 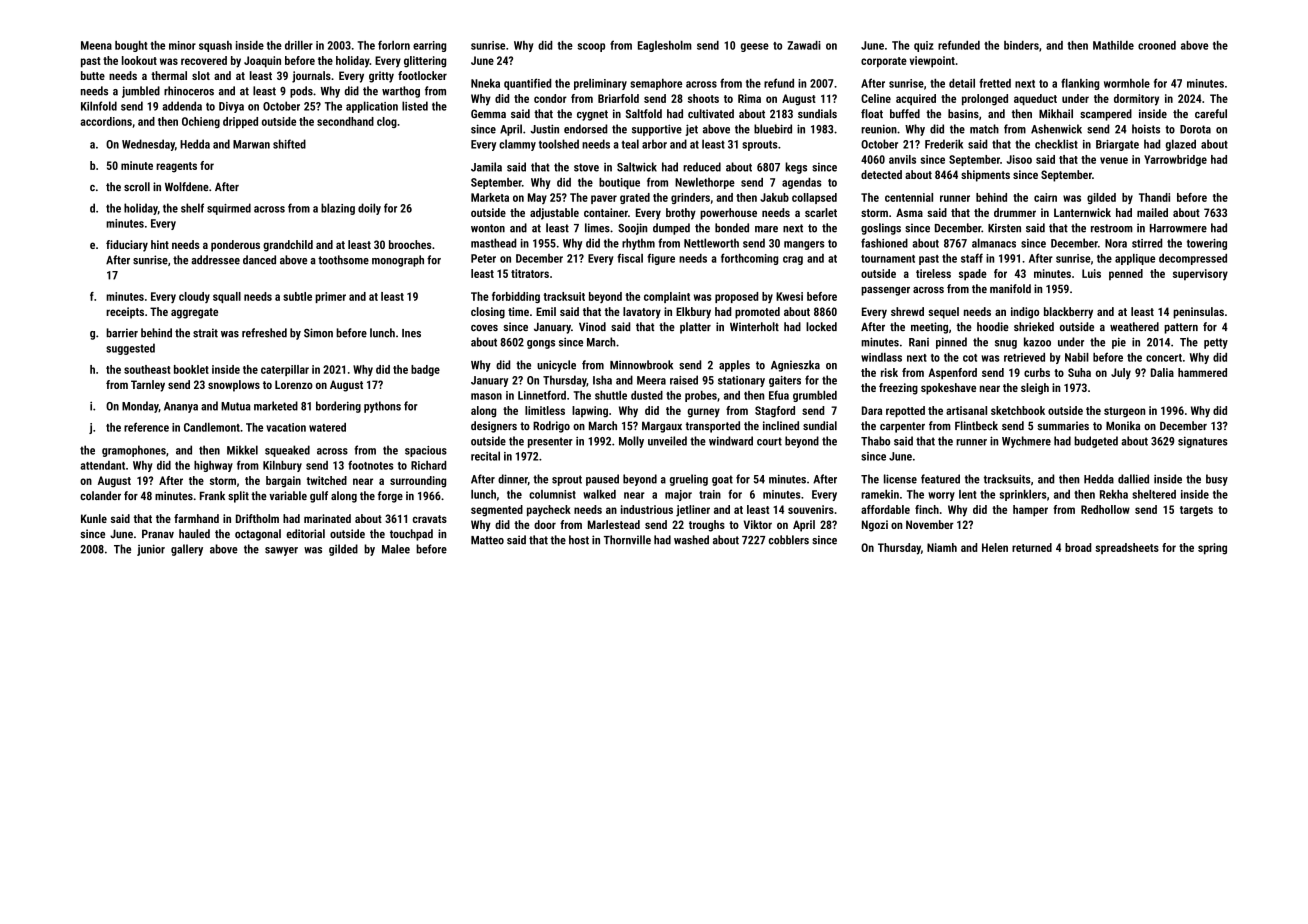 What do you see at coordinates (876, 98) in the screenshot?
I see `Celine` at bounding box center [876, 98].
